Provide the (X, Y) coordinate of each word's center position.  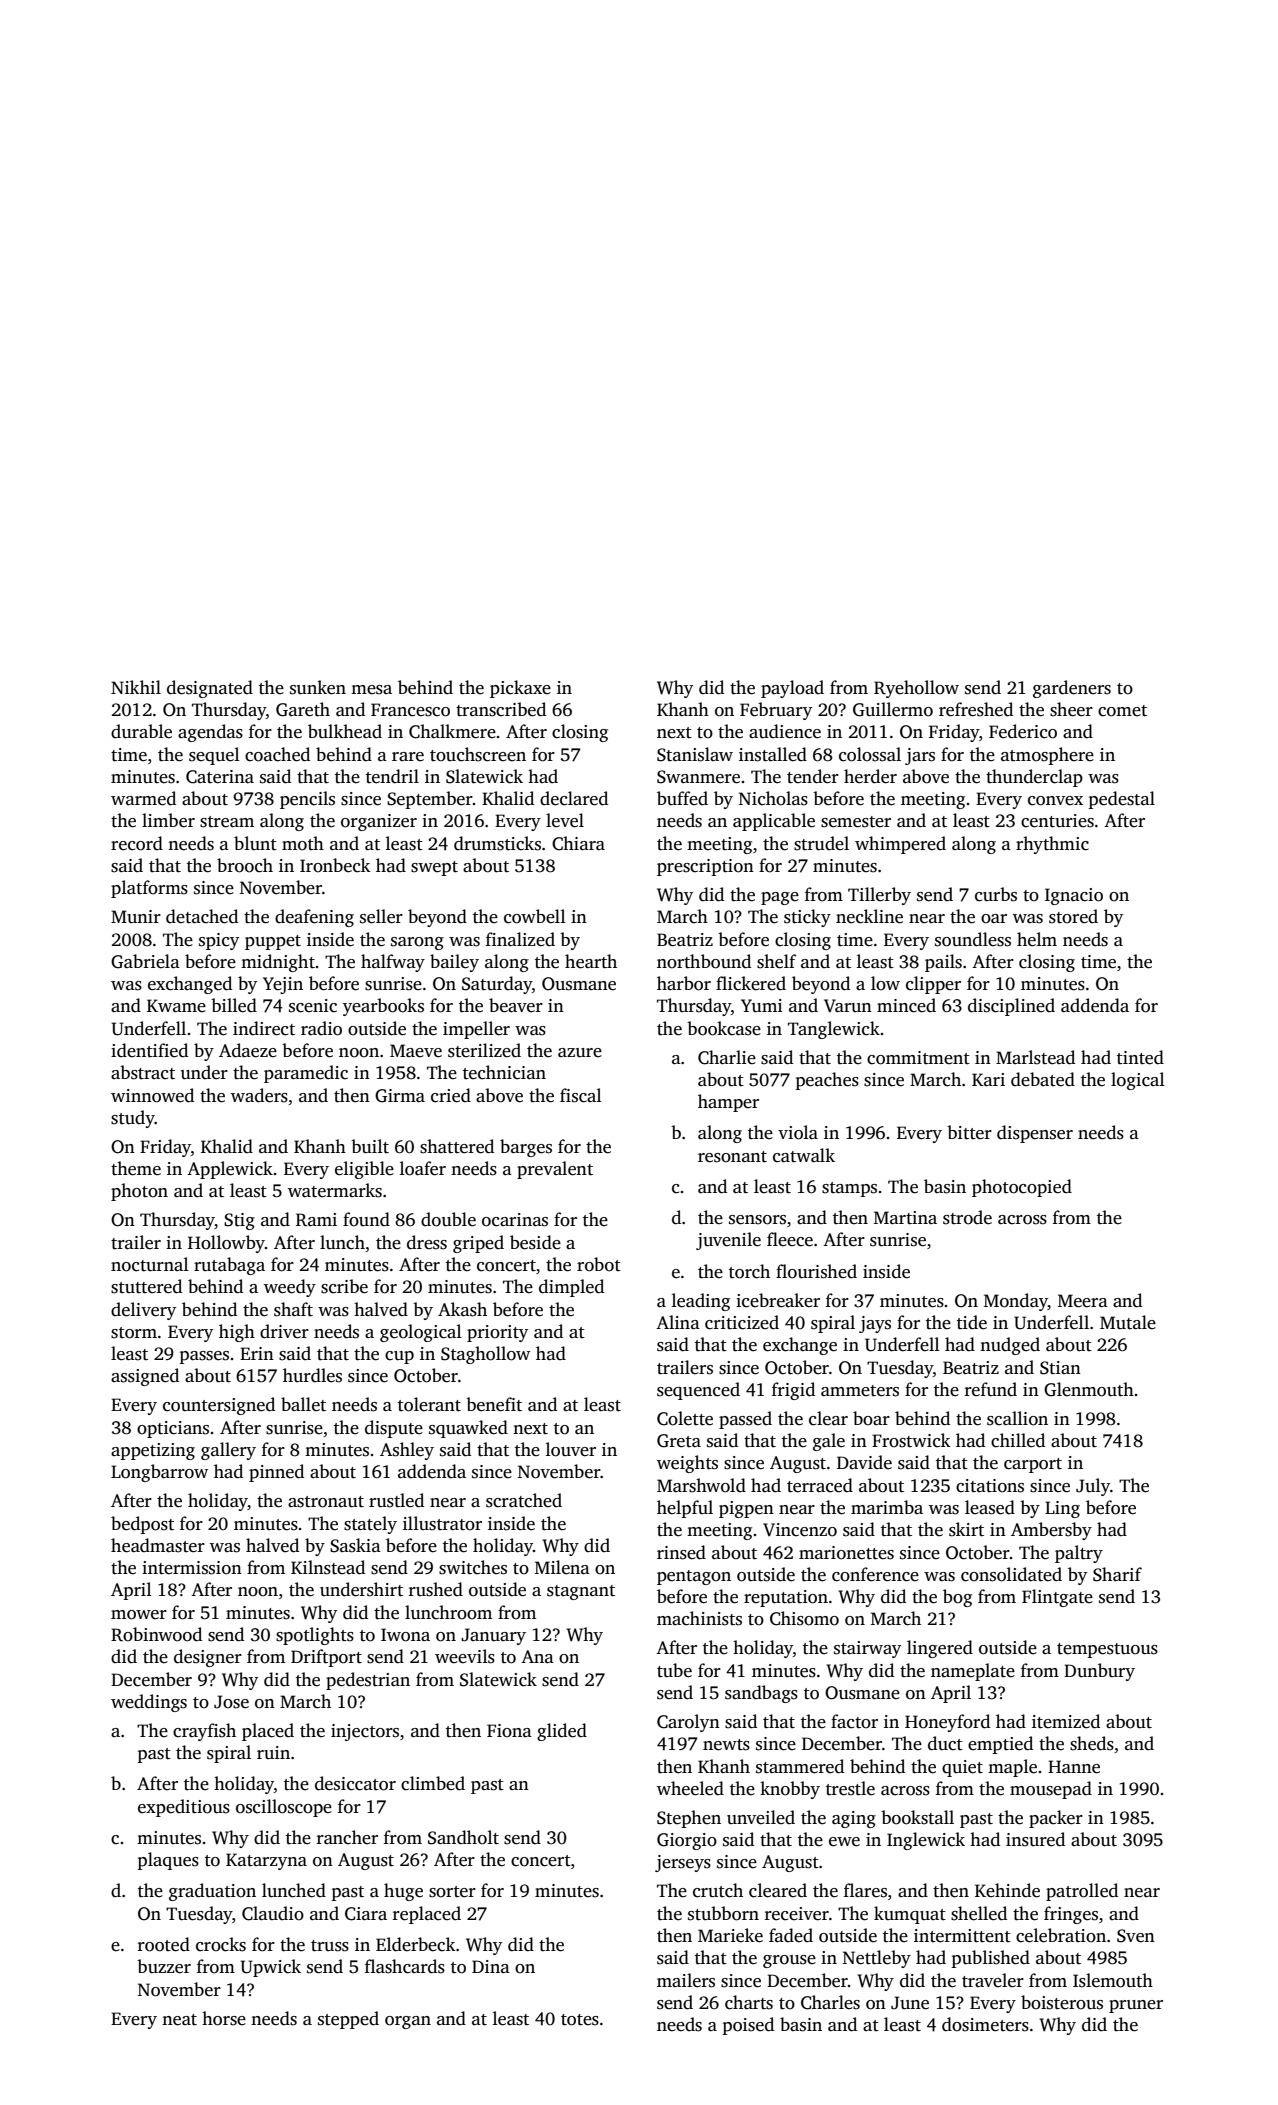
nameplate (973, 1672)
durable (141, 731)
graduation (212, 1892)
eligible (364, 1170)
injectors (365, 1732)
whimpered (900, 845)
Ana (537, 1656)
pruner (1136, 2006)
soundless (973, 939)
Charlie (727, 1057)
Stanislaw (695, 754)
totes (580, 2020)
